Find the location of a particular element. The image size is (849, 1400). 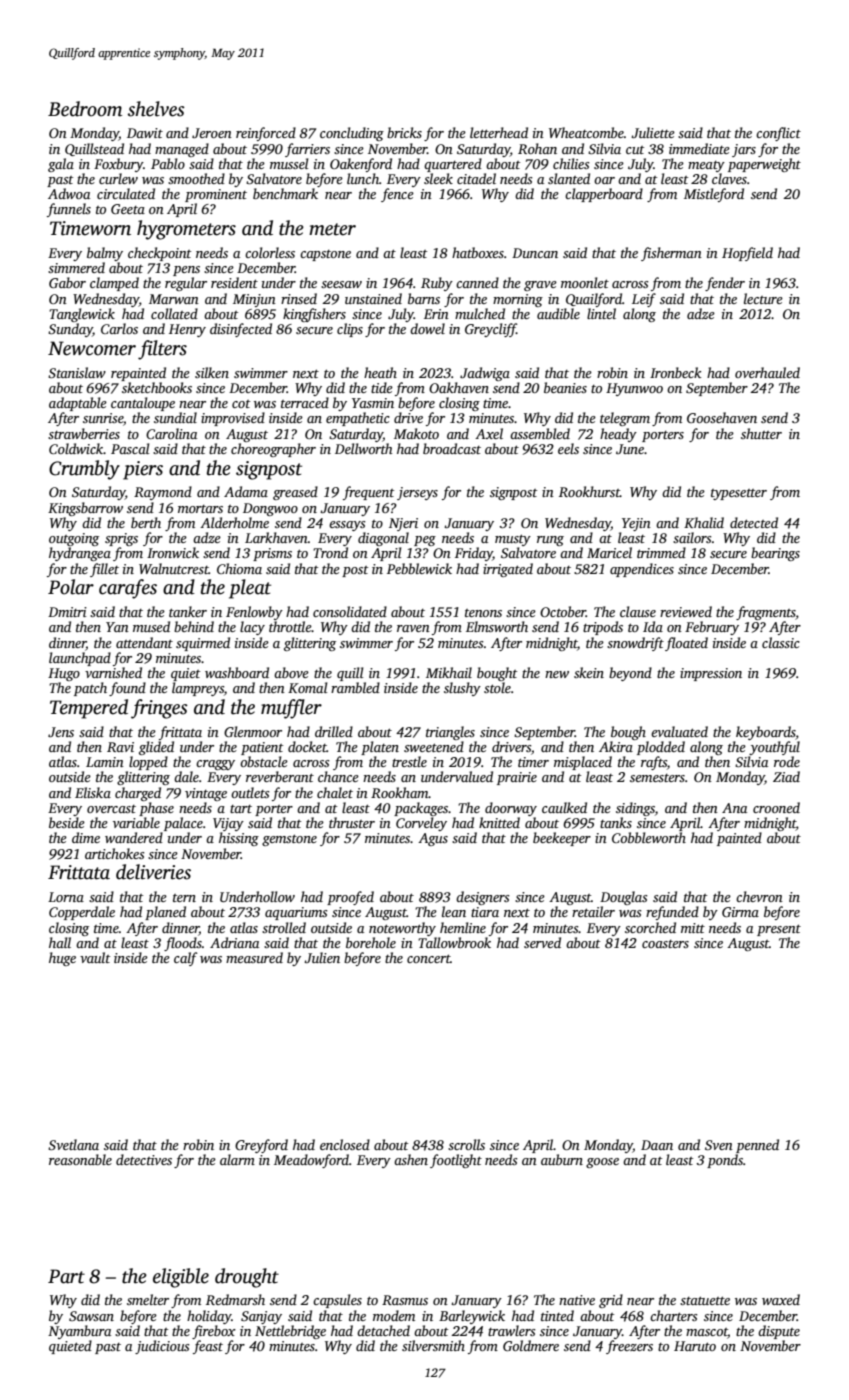

concluding is located at coordinates (352, 134).
